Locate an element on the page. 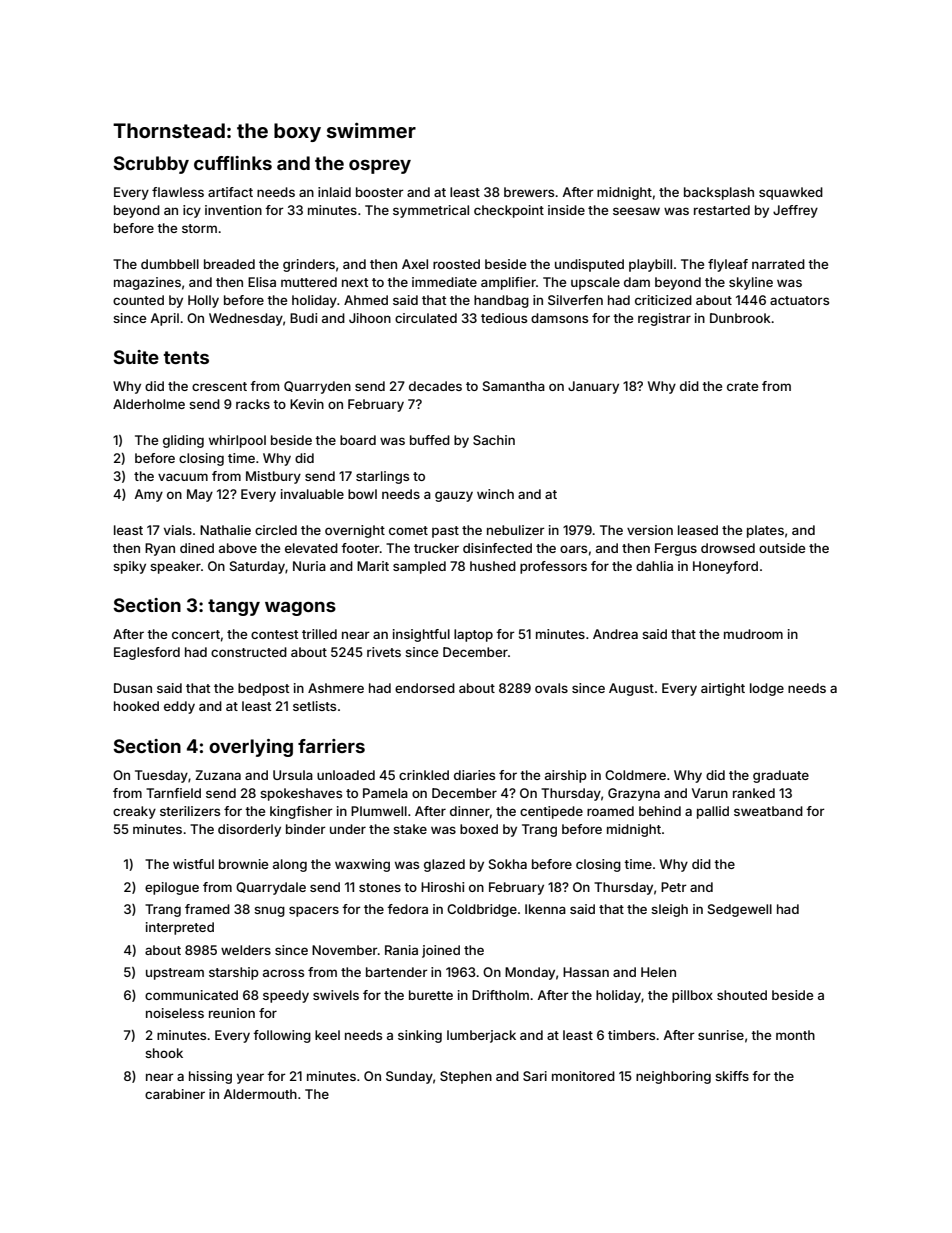 The width and height of the image is (952, 1233). narrated is located at coordinates (778, 264).
